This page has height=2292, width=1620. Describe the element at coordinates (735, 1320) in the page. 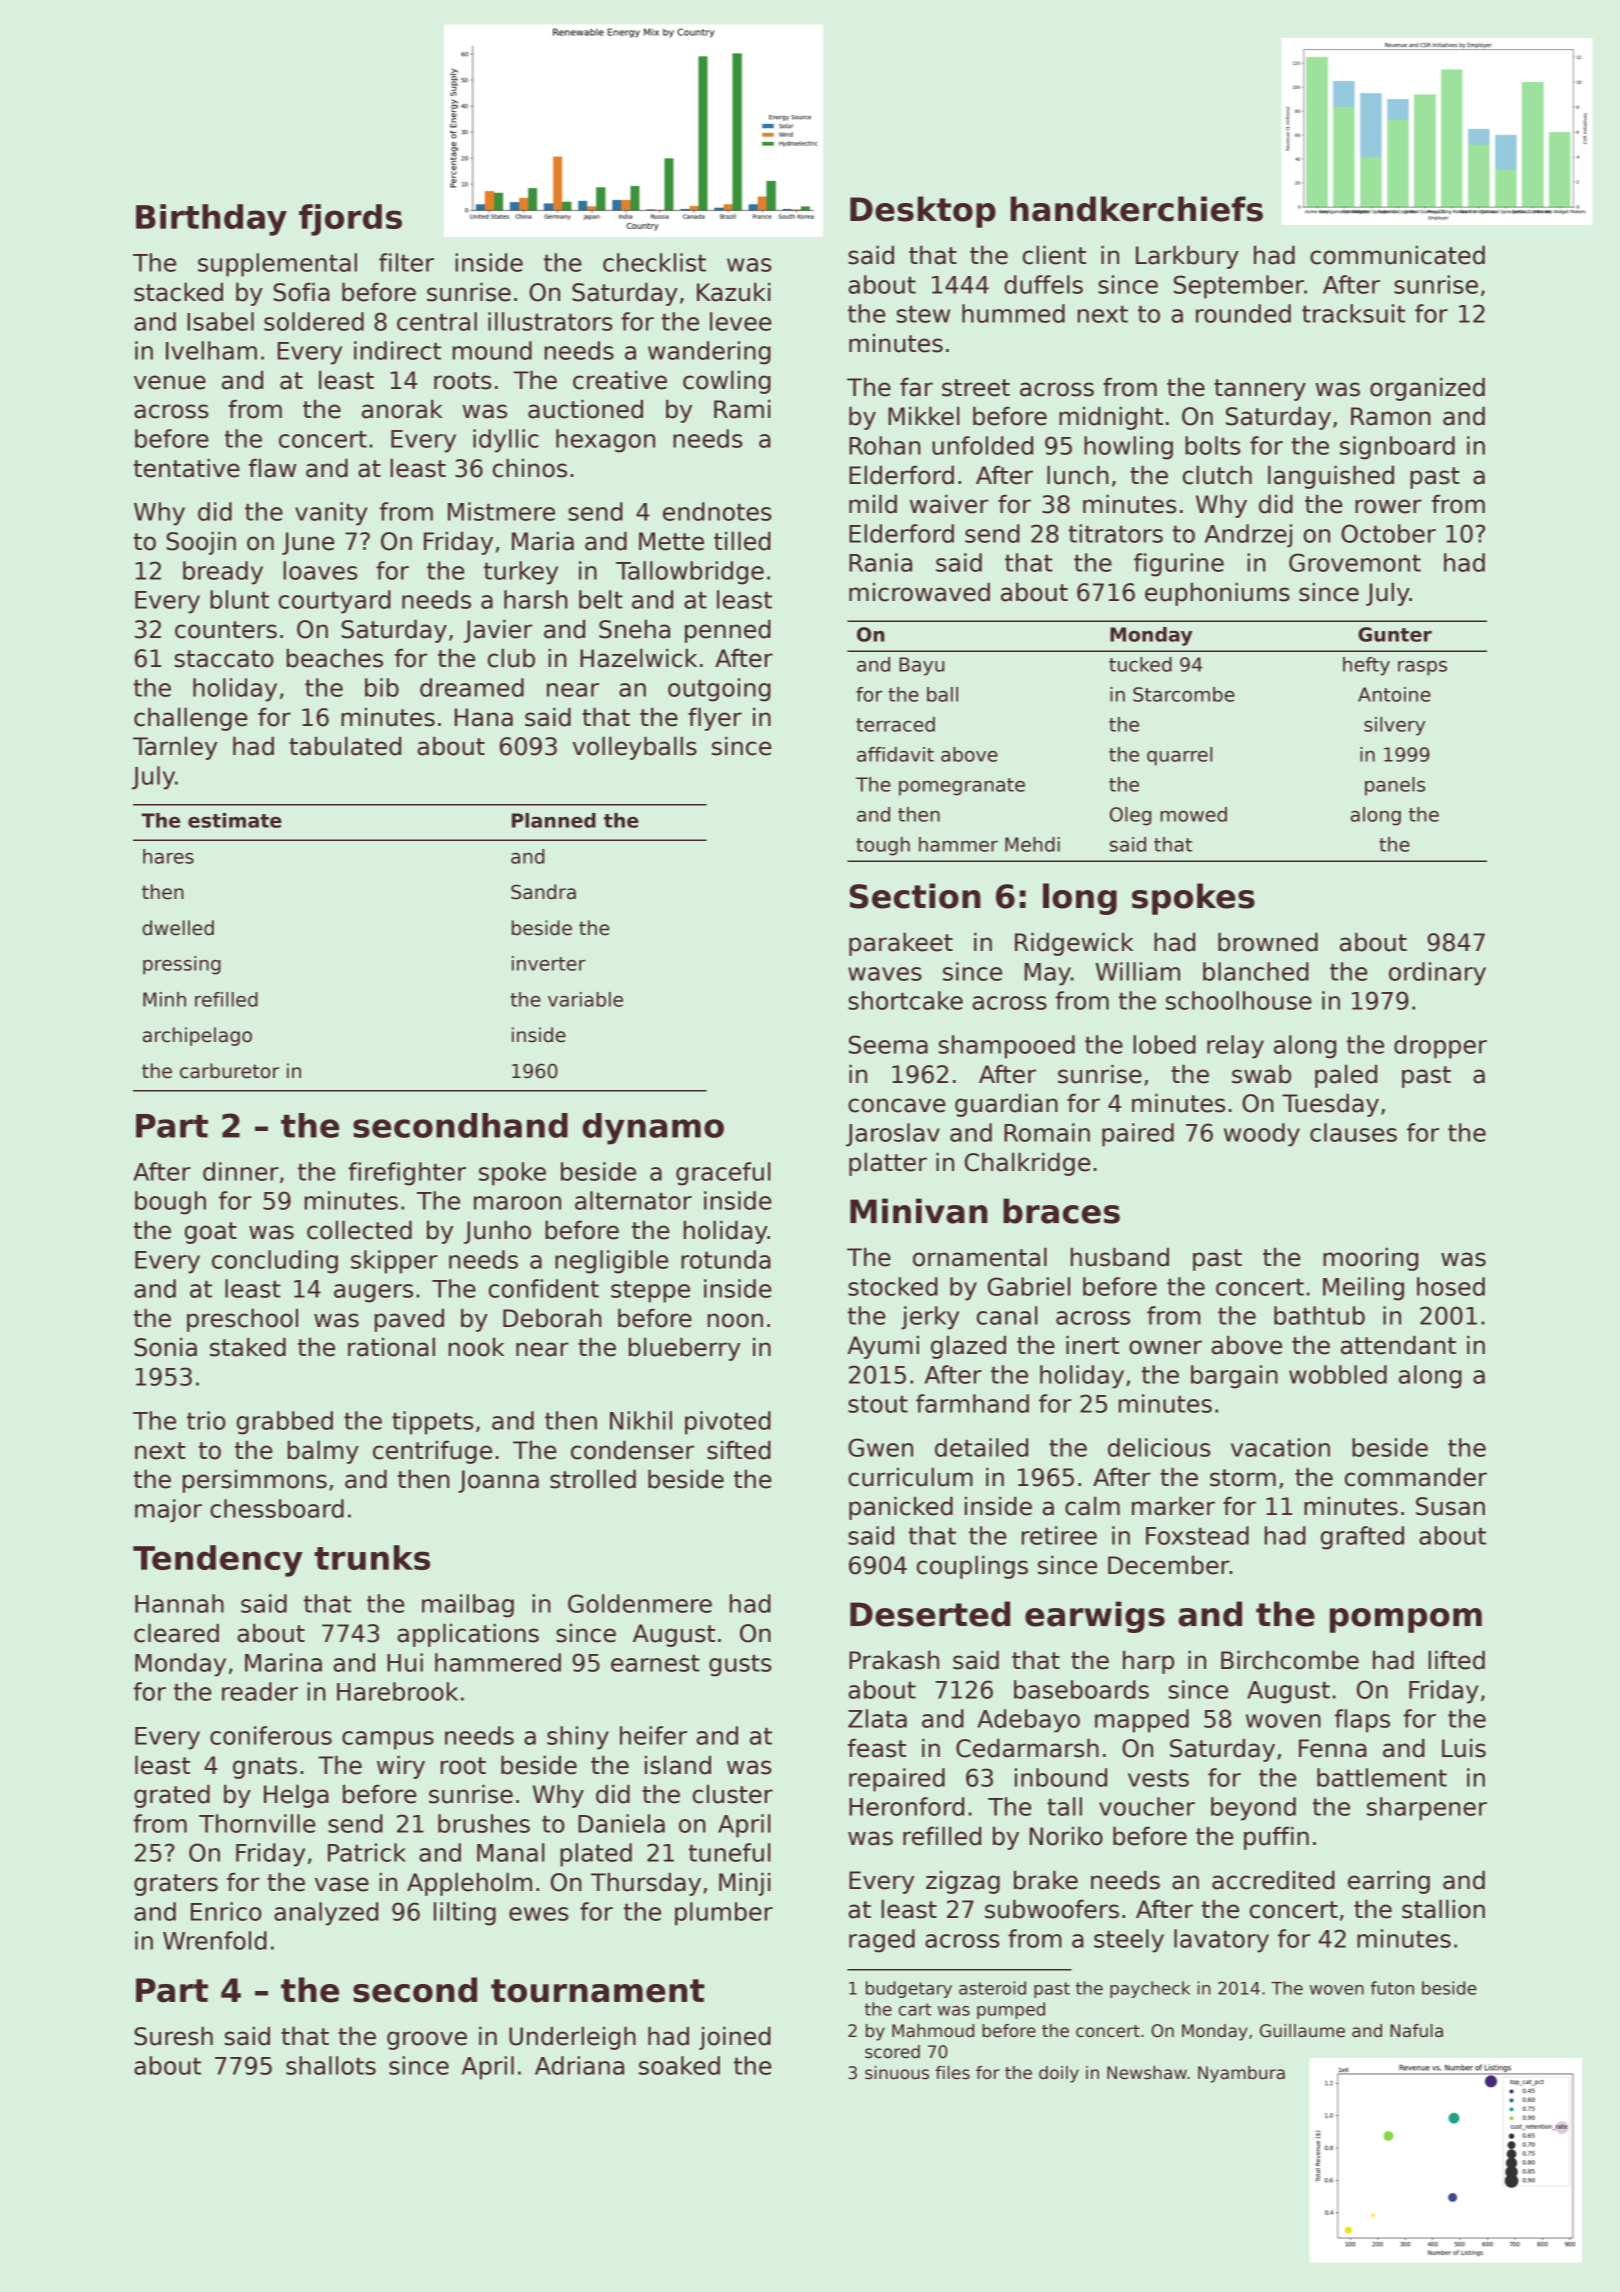

I see `noon` at that location.
